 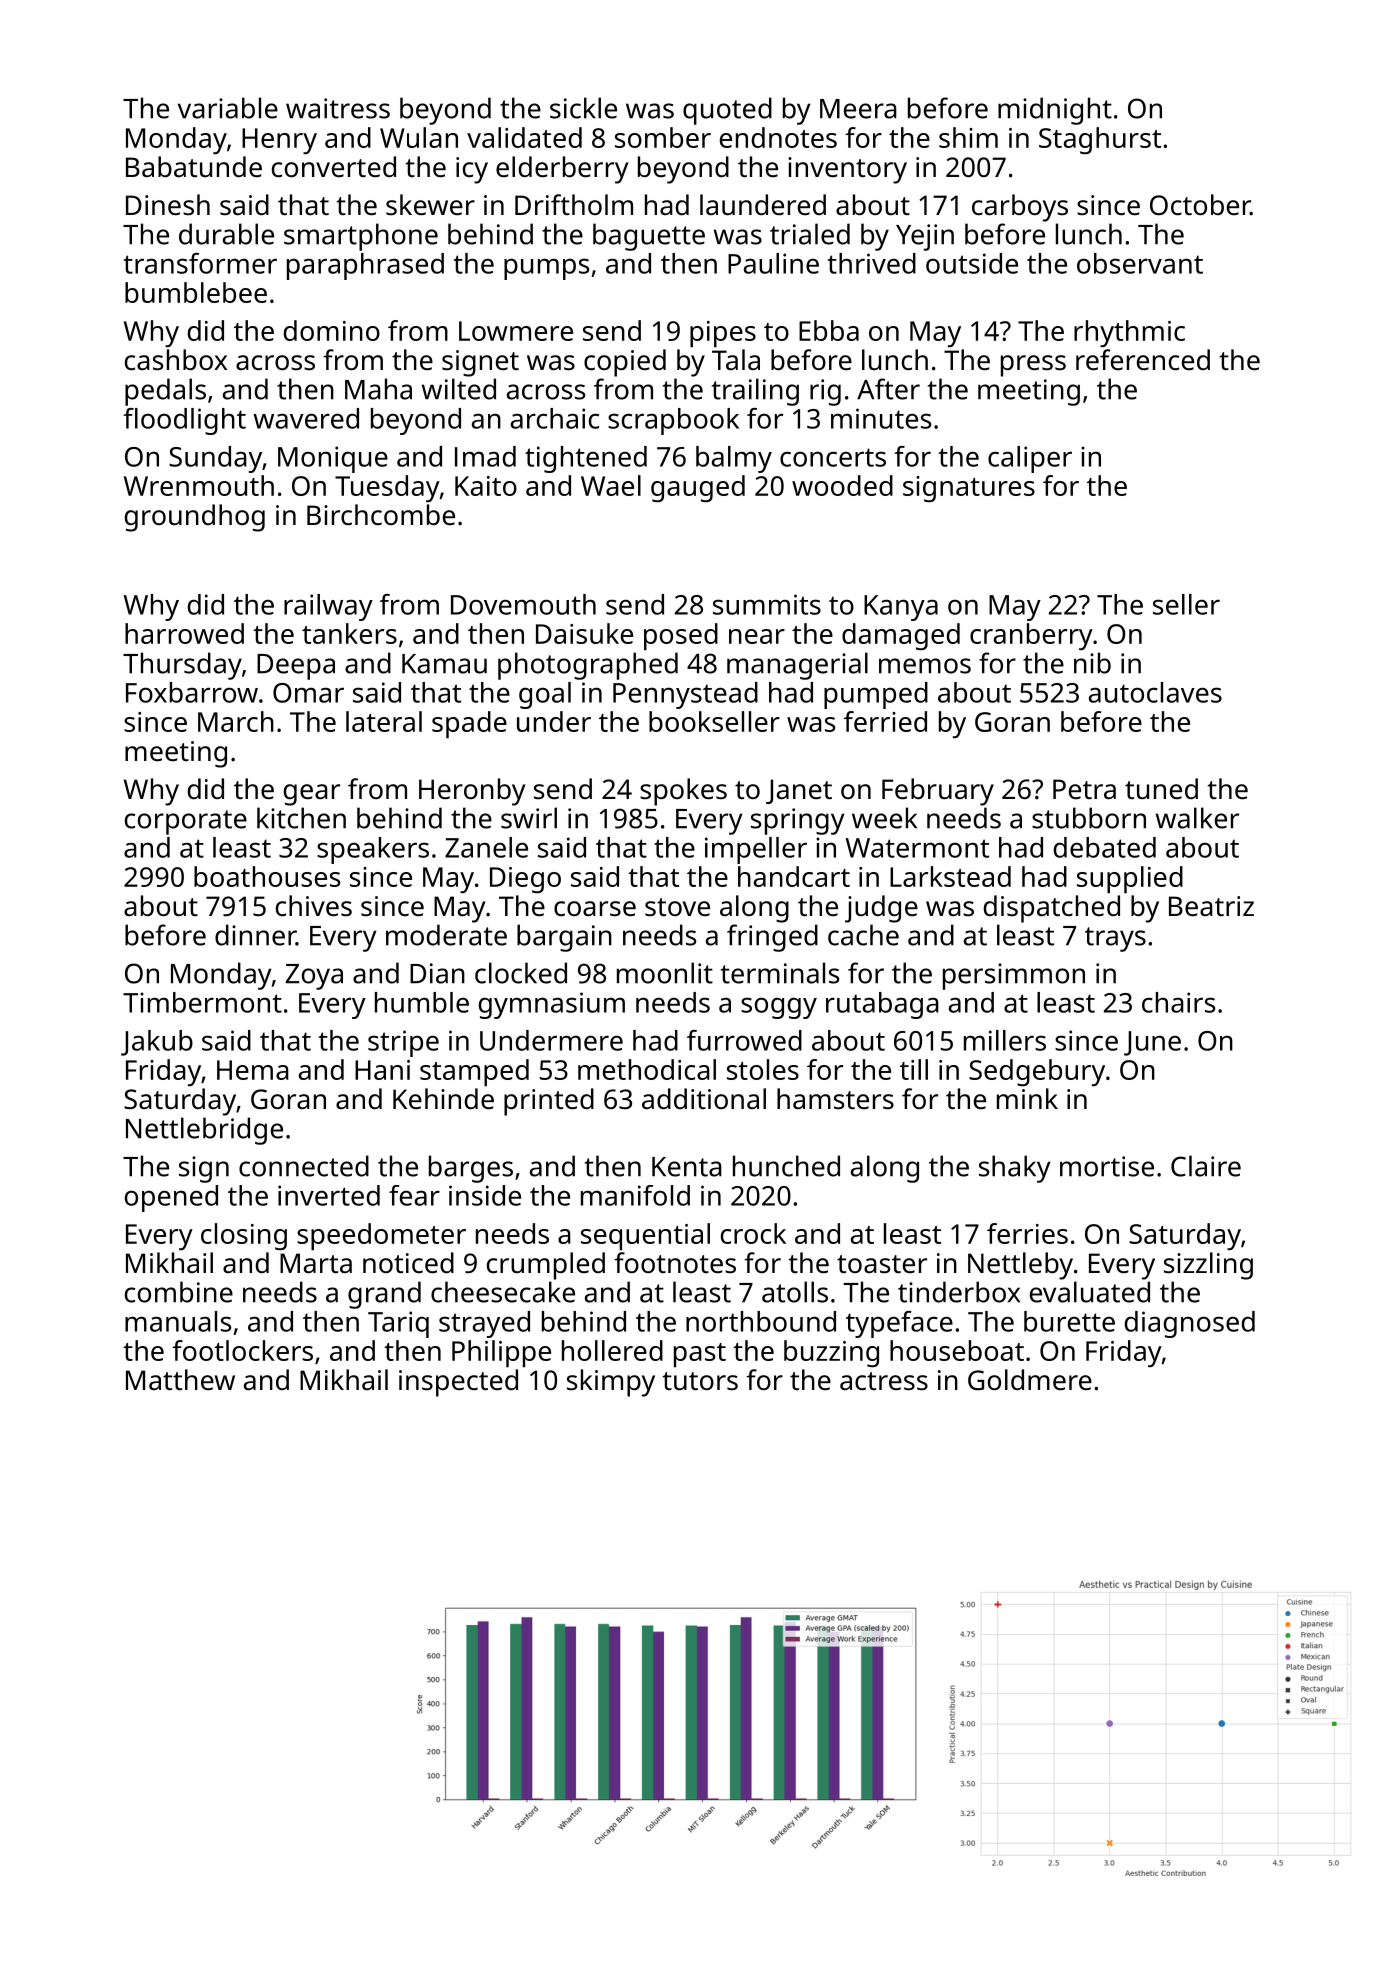 I want to click on harrowed, so click(x=184, y=633).
